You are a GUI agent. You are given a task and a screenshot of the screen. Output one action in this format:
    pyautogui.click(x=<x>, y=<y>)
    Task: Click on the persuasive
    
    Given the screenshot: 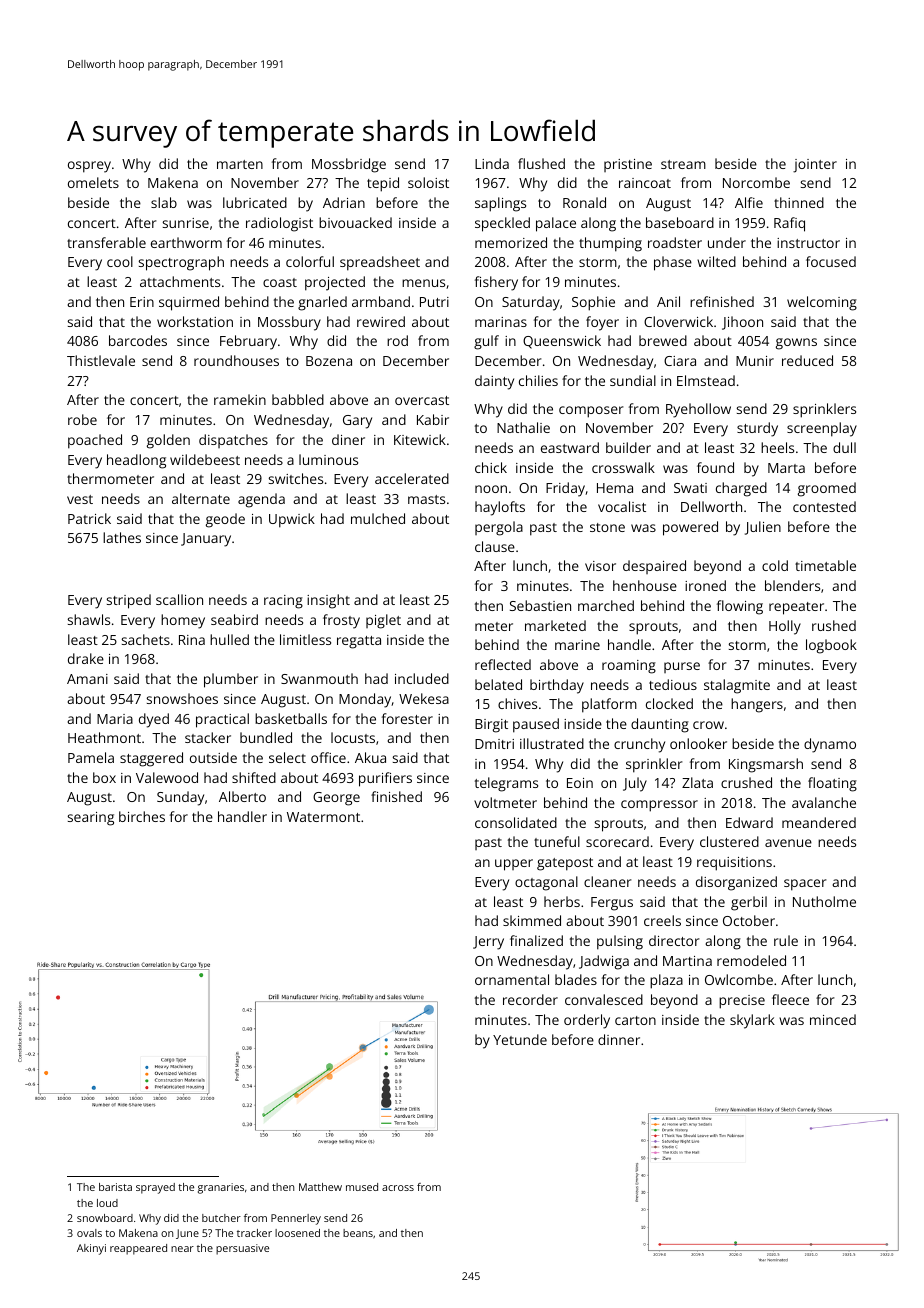 What is the action you would take?
    pyautogui.click(x=242, y=1249)
